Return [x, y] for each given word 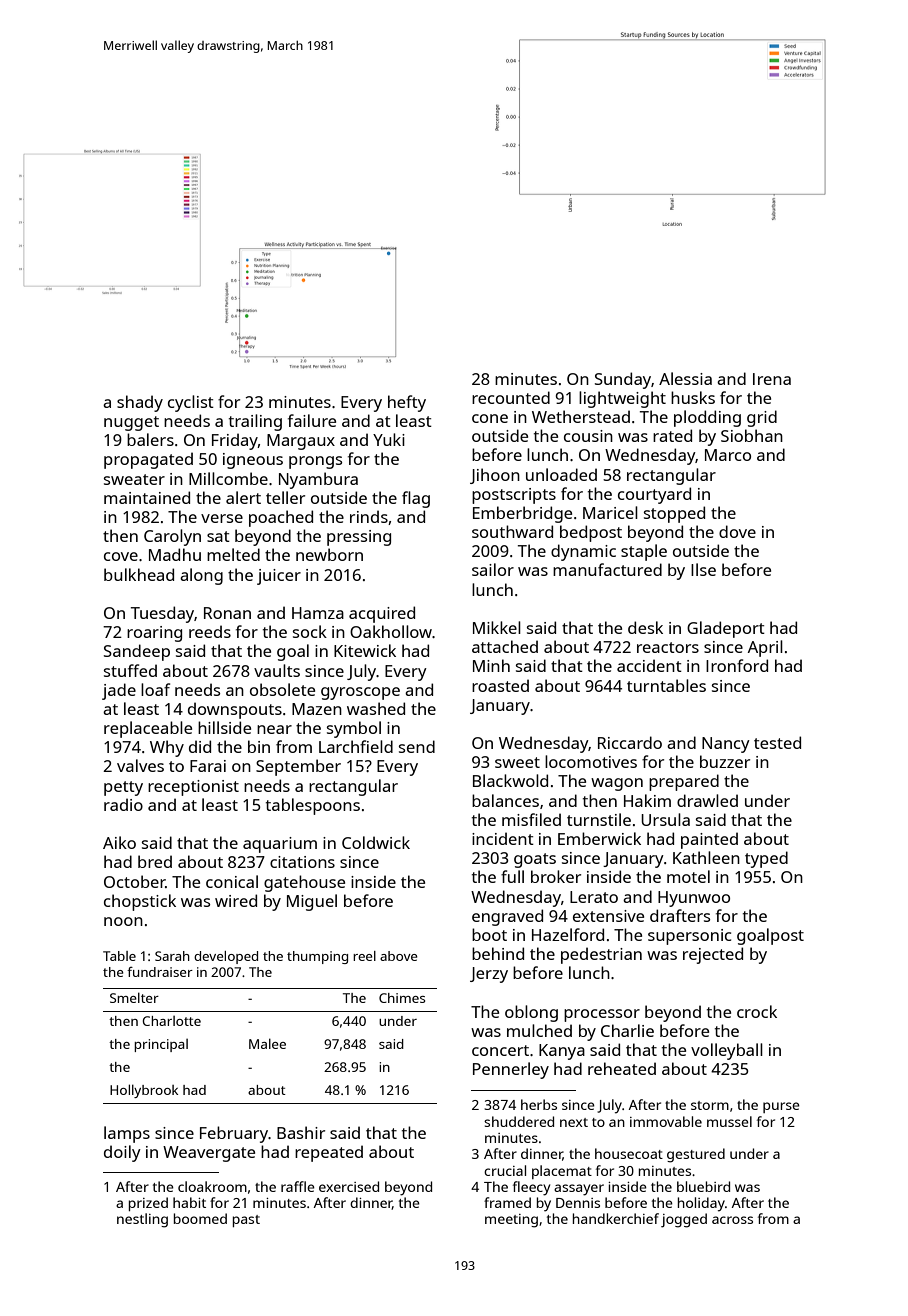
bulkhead [139, 574]
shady [140, 403]
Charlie [627, 1030]
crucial [505, 1170]
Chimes [402, 998]
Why [167, 748]
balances [505, 800]
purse [781, 1107]
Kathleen [706, 857]
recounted [511, 397]
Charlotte [171, 1021]
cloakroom [212, 1186]
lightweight [622, 399]
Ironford [737, 665]
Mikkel [497, 627]
